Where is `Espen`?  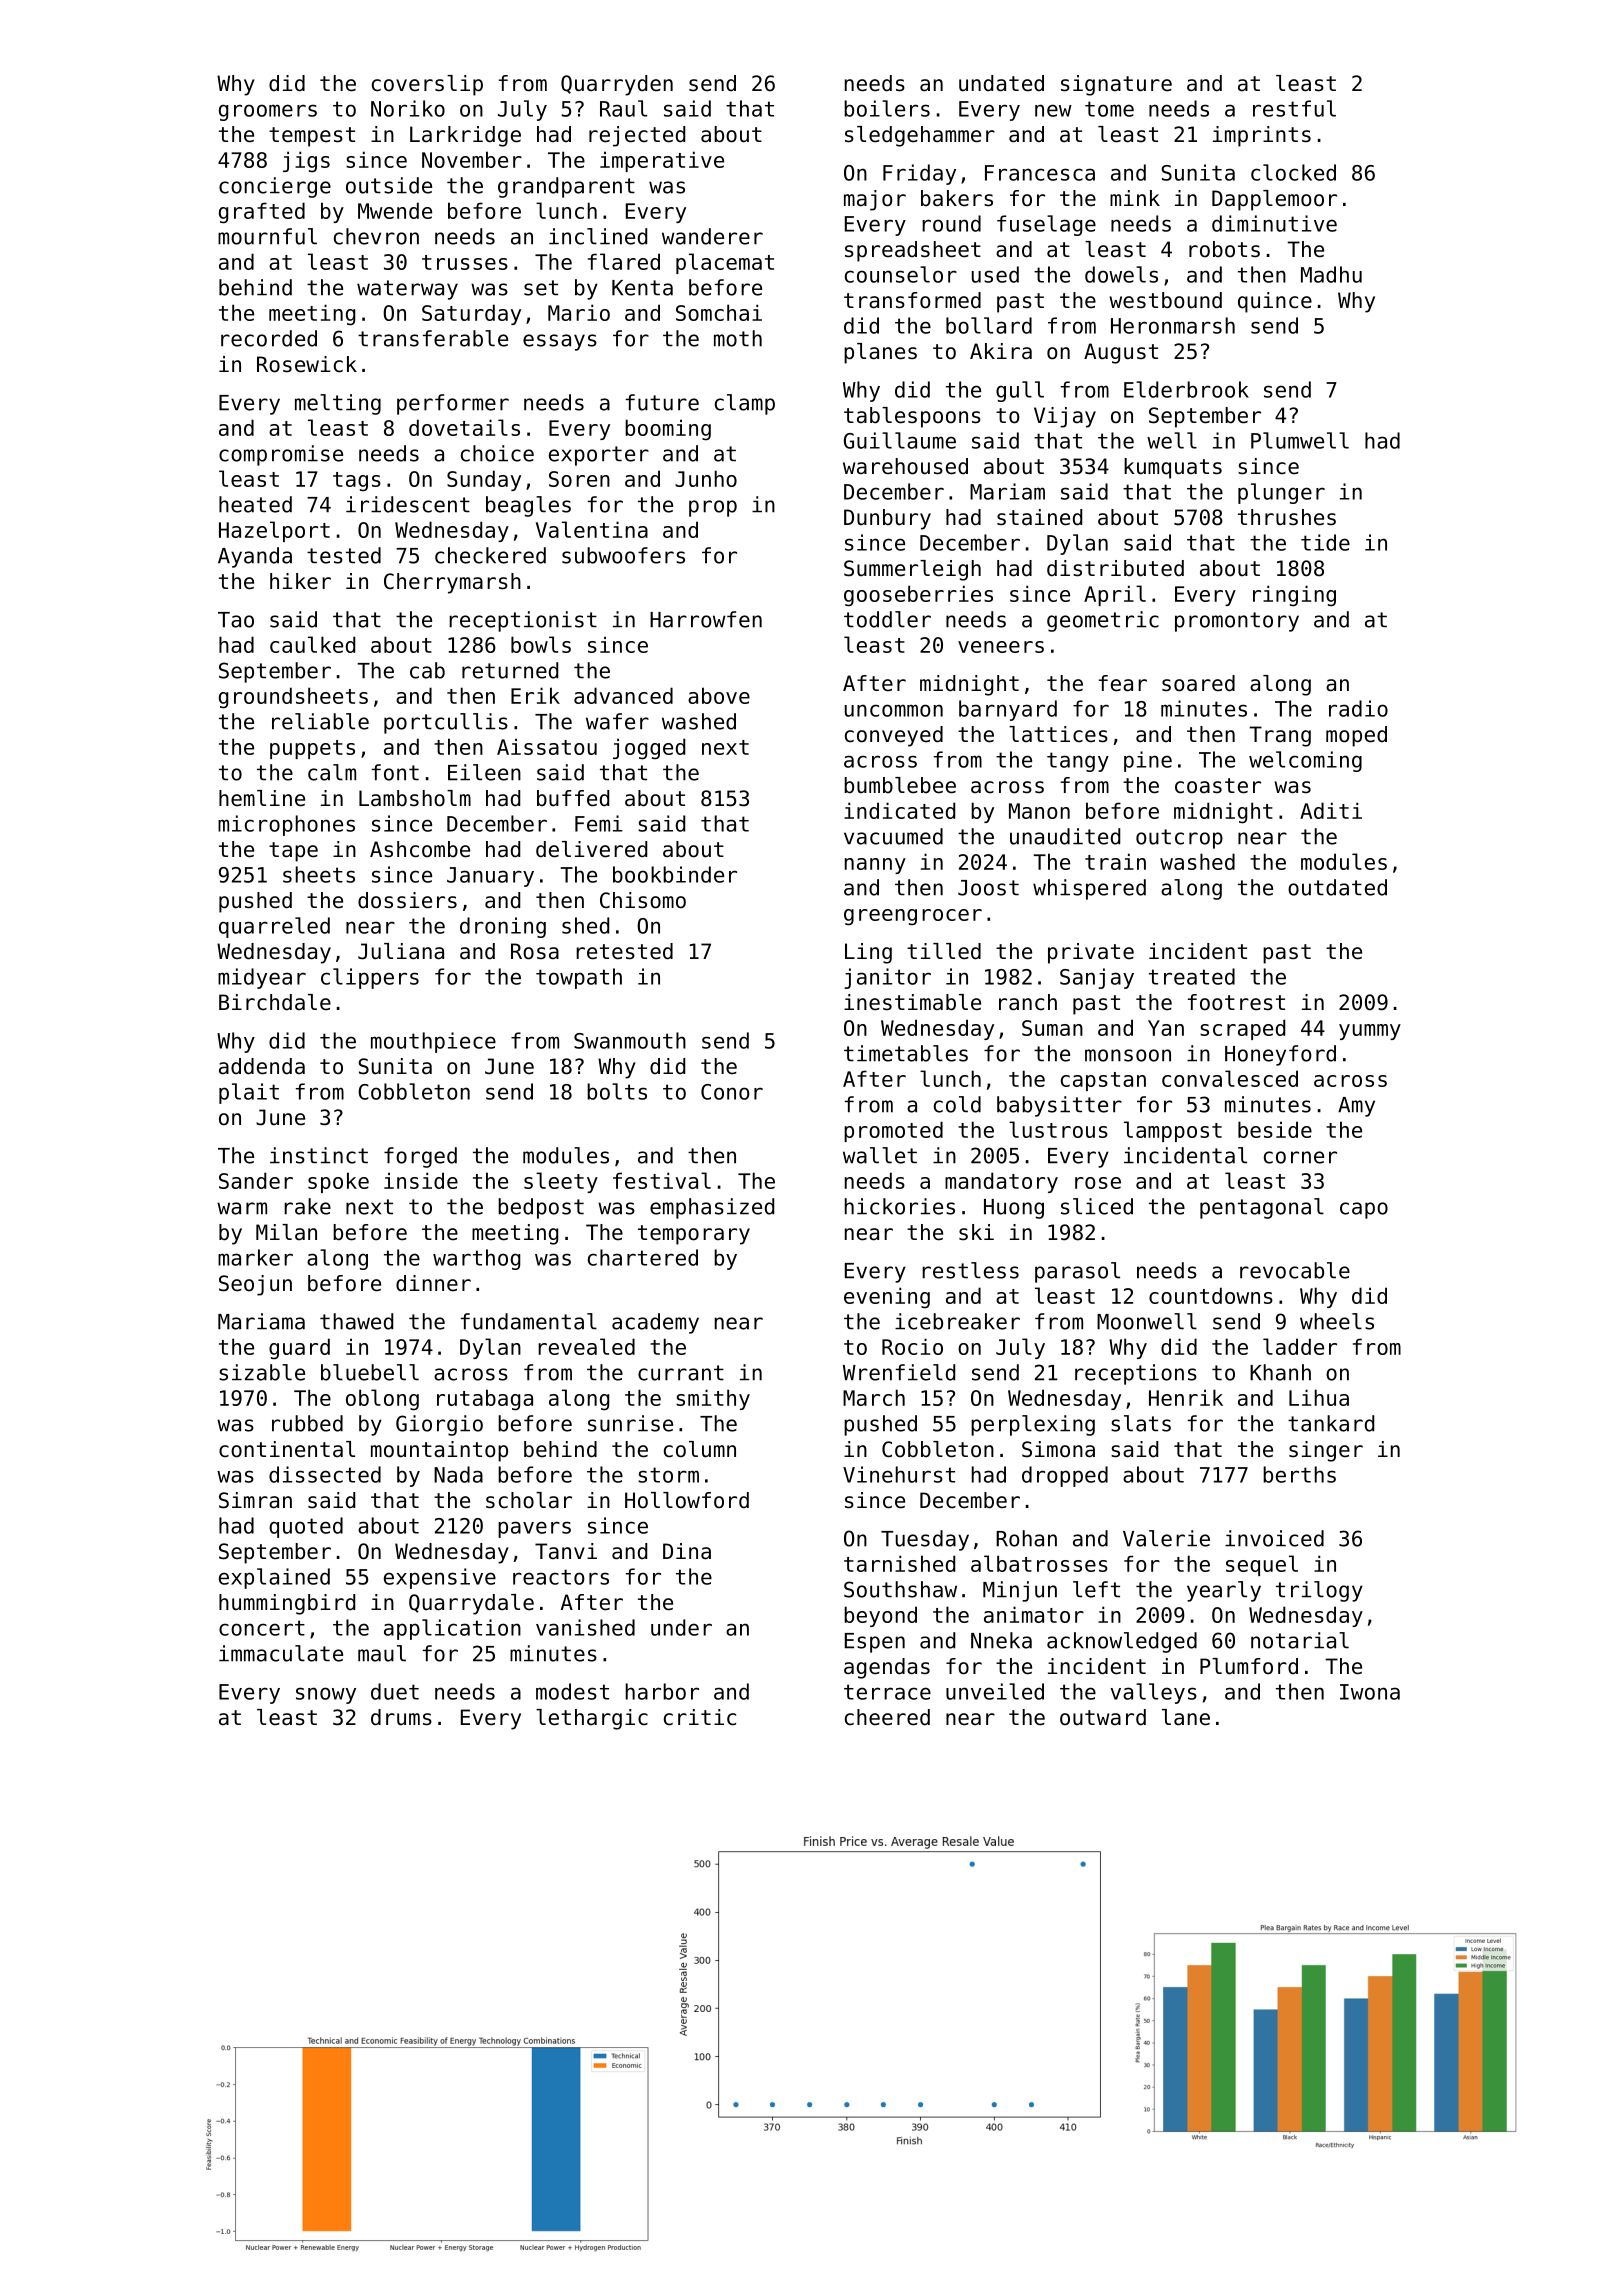
Espen is located at coordinates (875, 1643).
